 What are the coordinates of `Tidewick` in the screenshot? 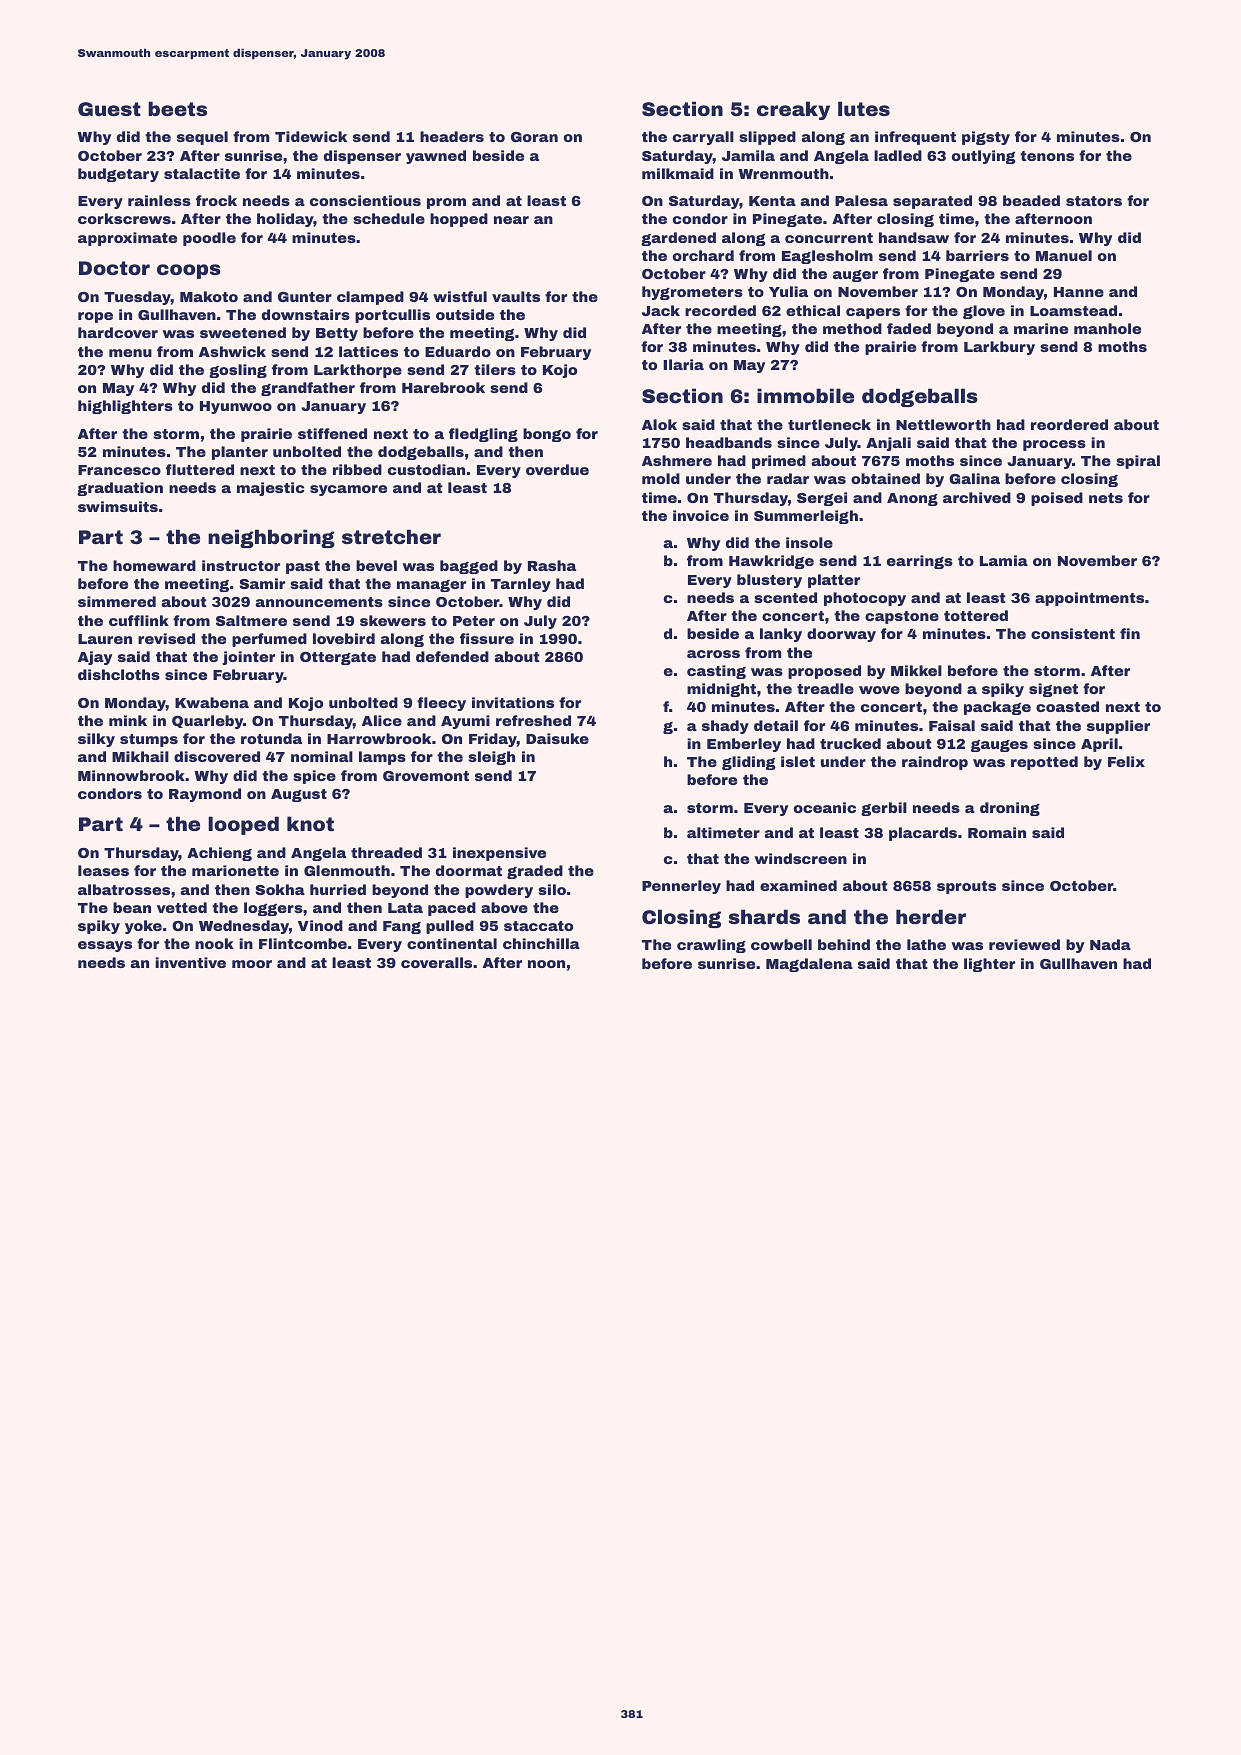 It's located at (311, 136).
